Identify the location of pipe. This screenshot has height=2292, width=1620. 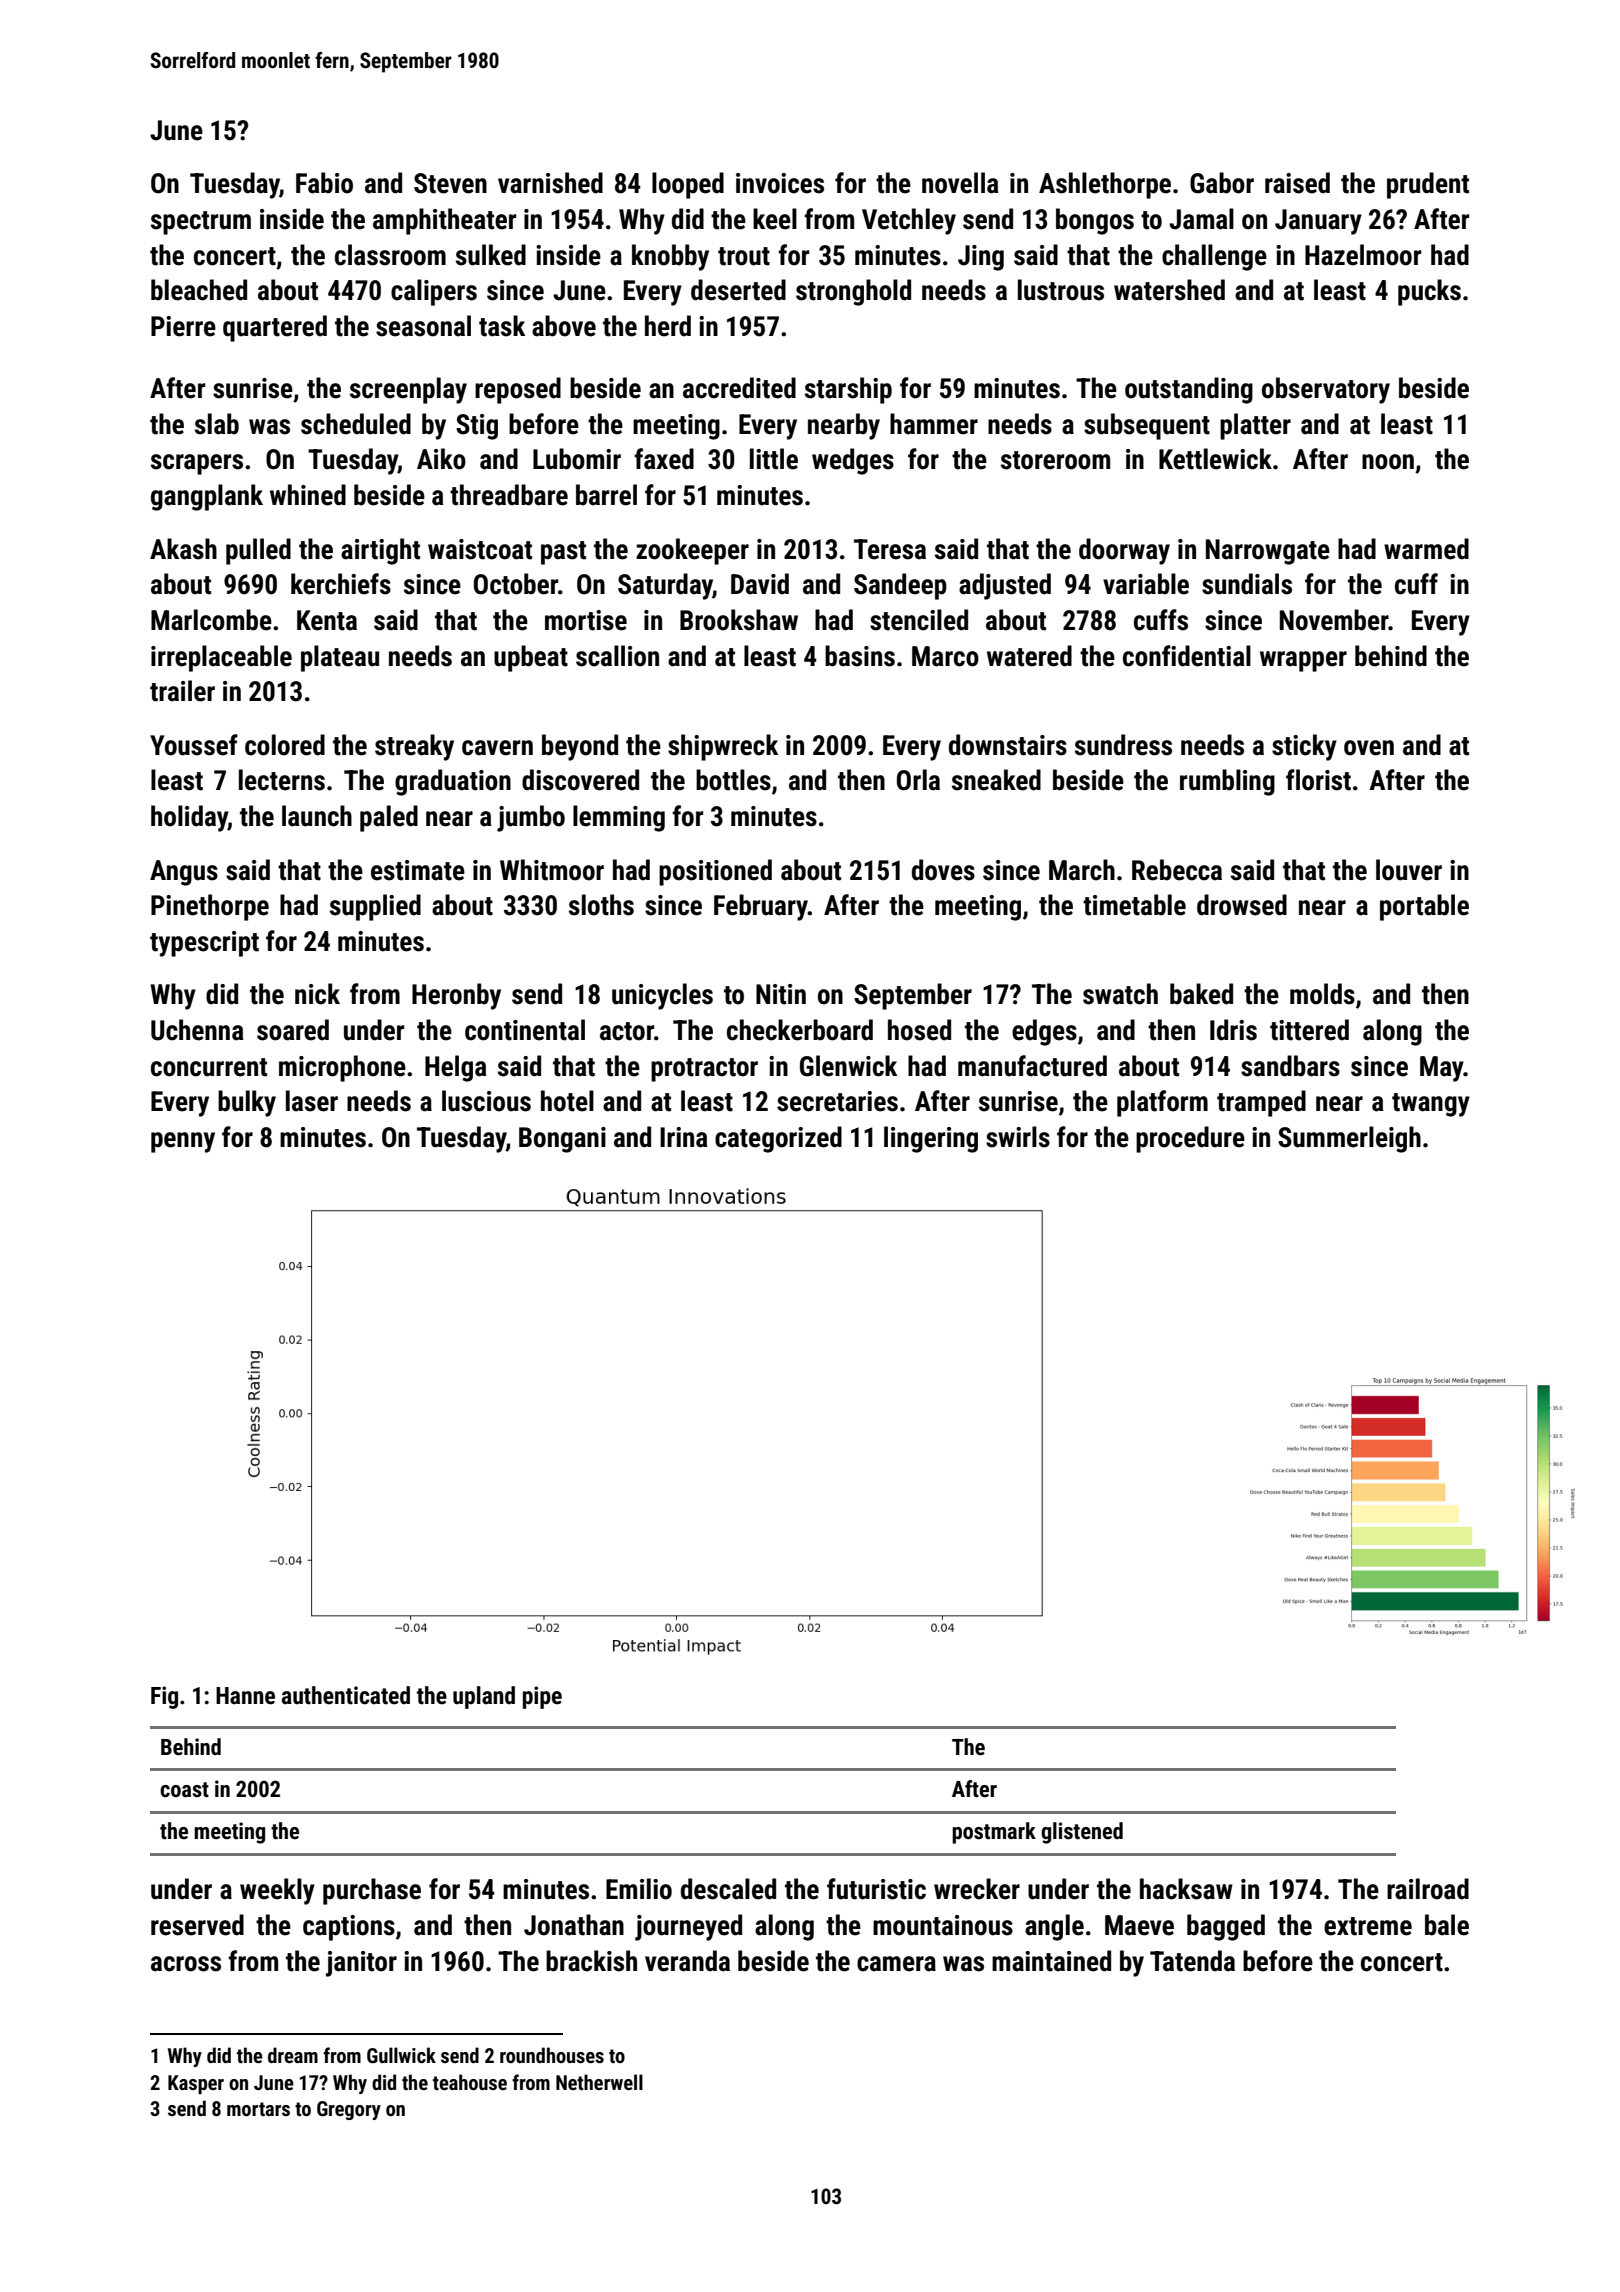
(542, 1697).
